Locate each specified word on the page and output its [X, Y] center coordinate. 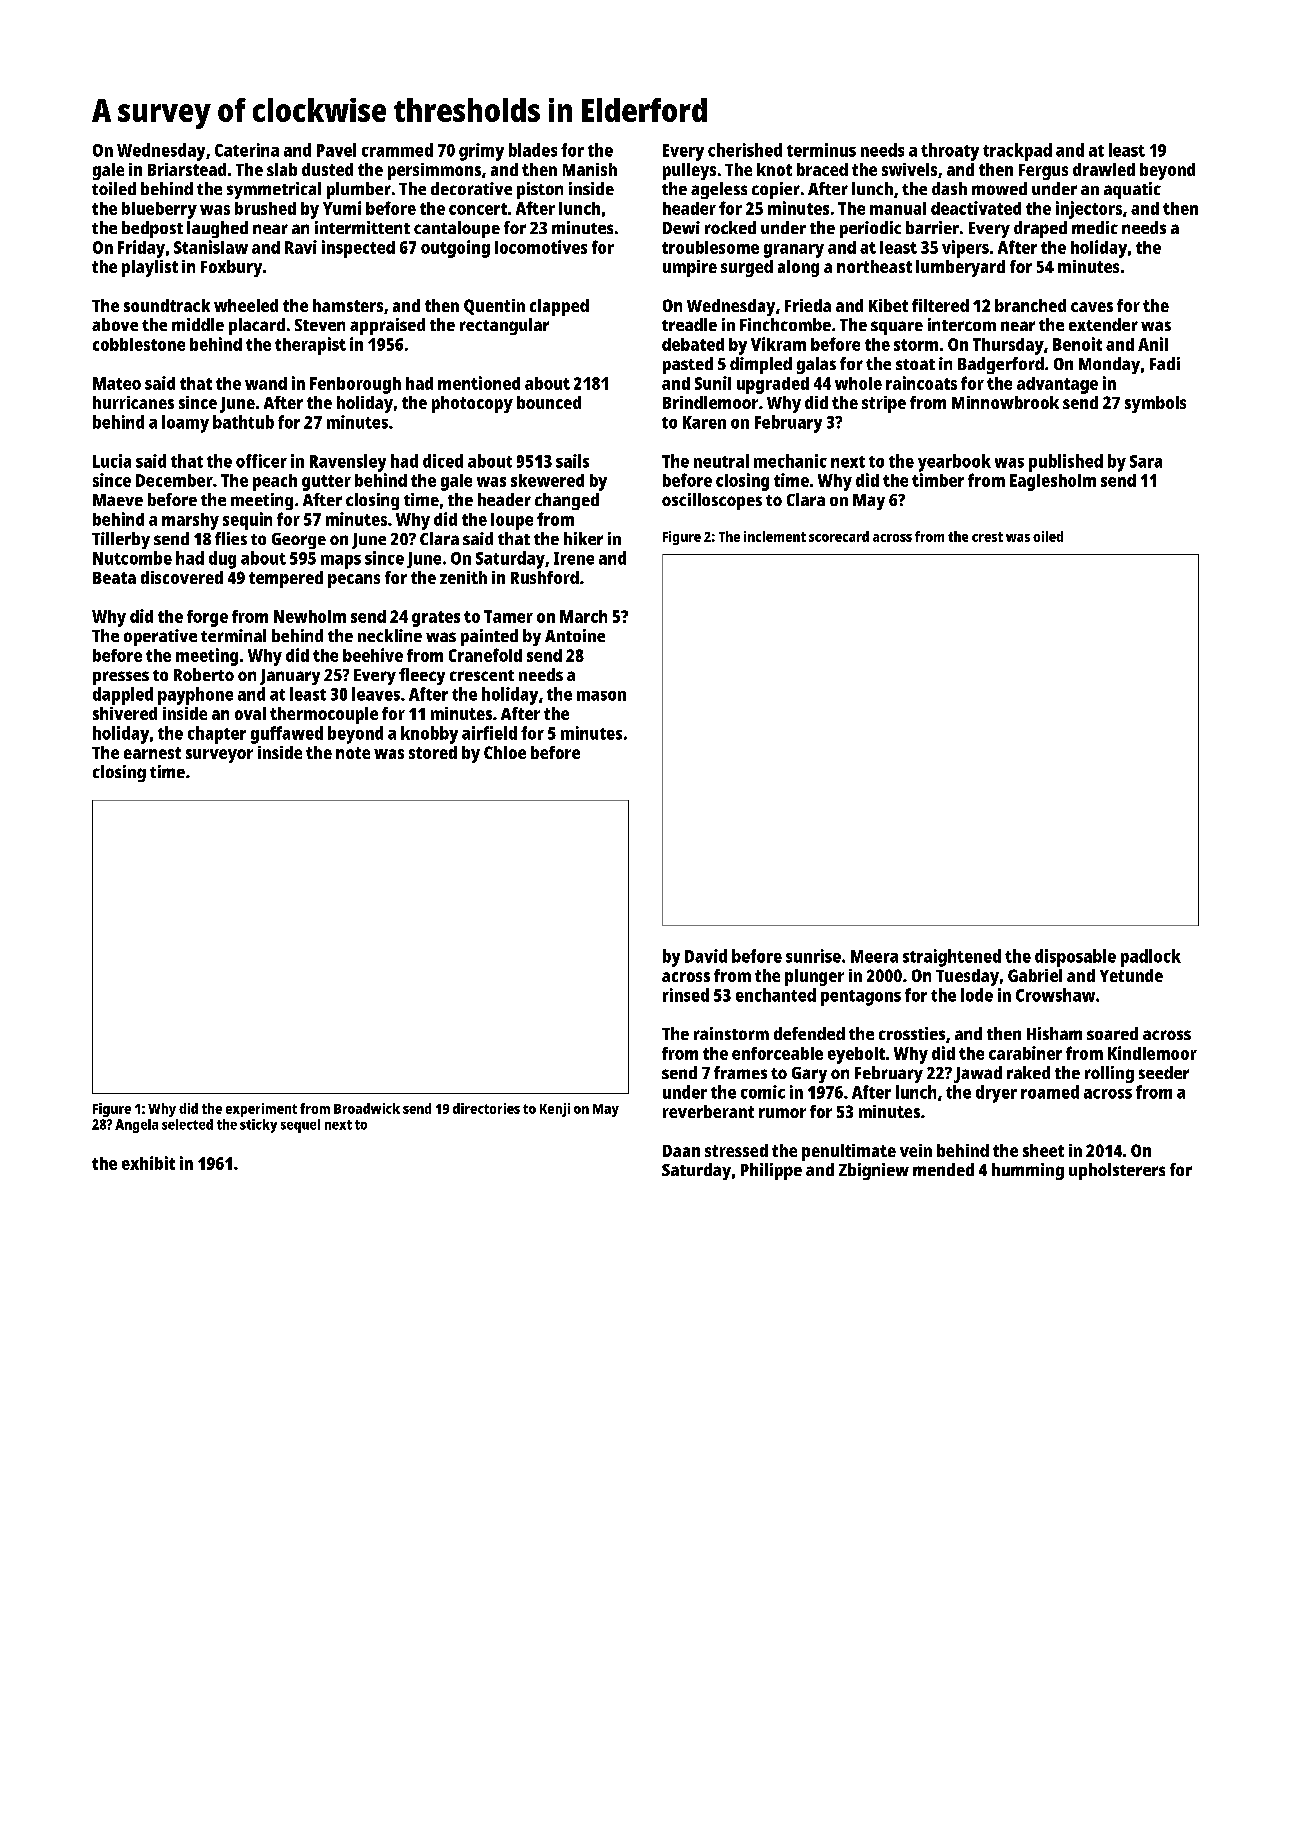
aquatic [1132, 190]
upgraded [773, 385]
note [353, 753]
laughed [217, 229]
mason [601, 696]
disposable [1075, 958]
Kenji [555, 1110]
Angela [136, 1126]
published [1066, 463]
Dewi [681, 227]
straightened [952, 958]
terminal [233, 635]
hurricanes [133, 402]
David [706, 956]
